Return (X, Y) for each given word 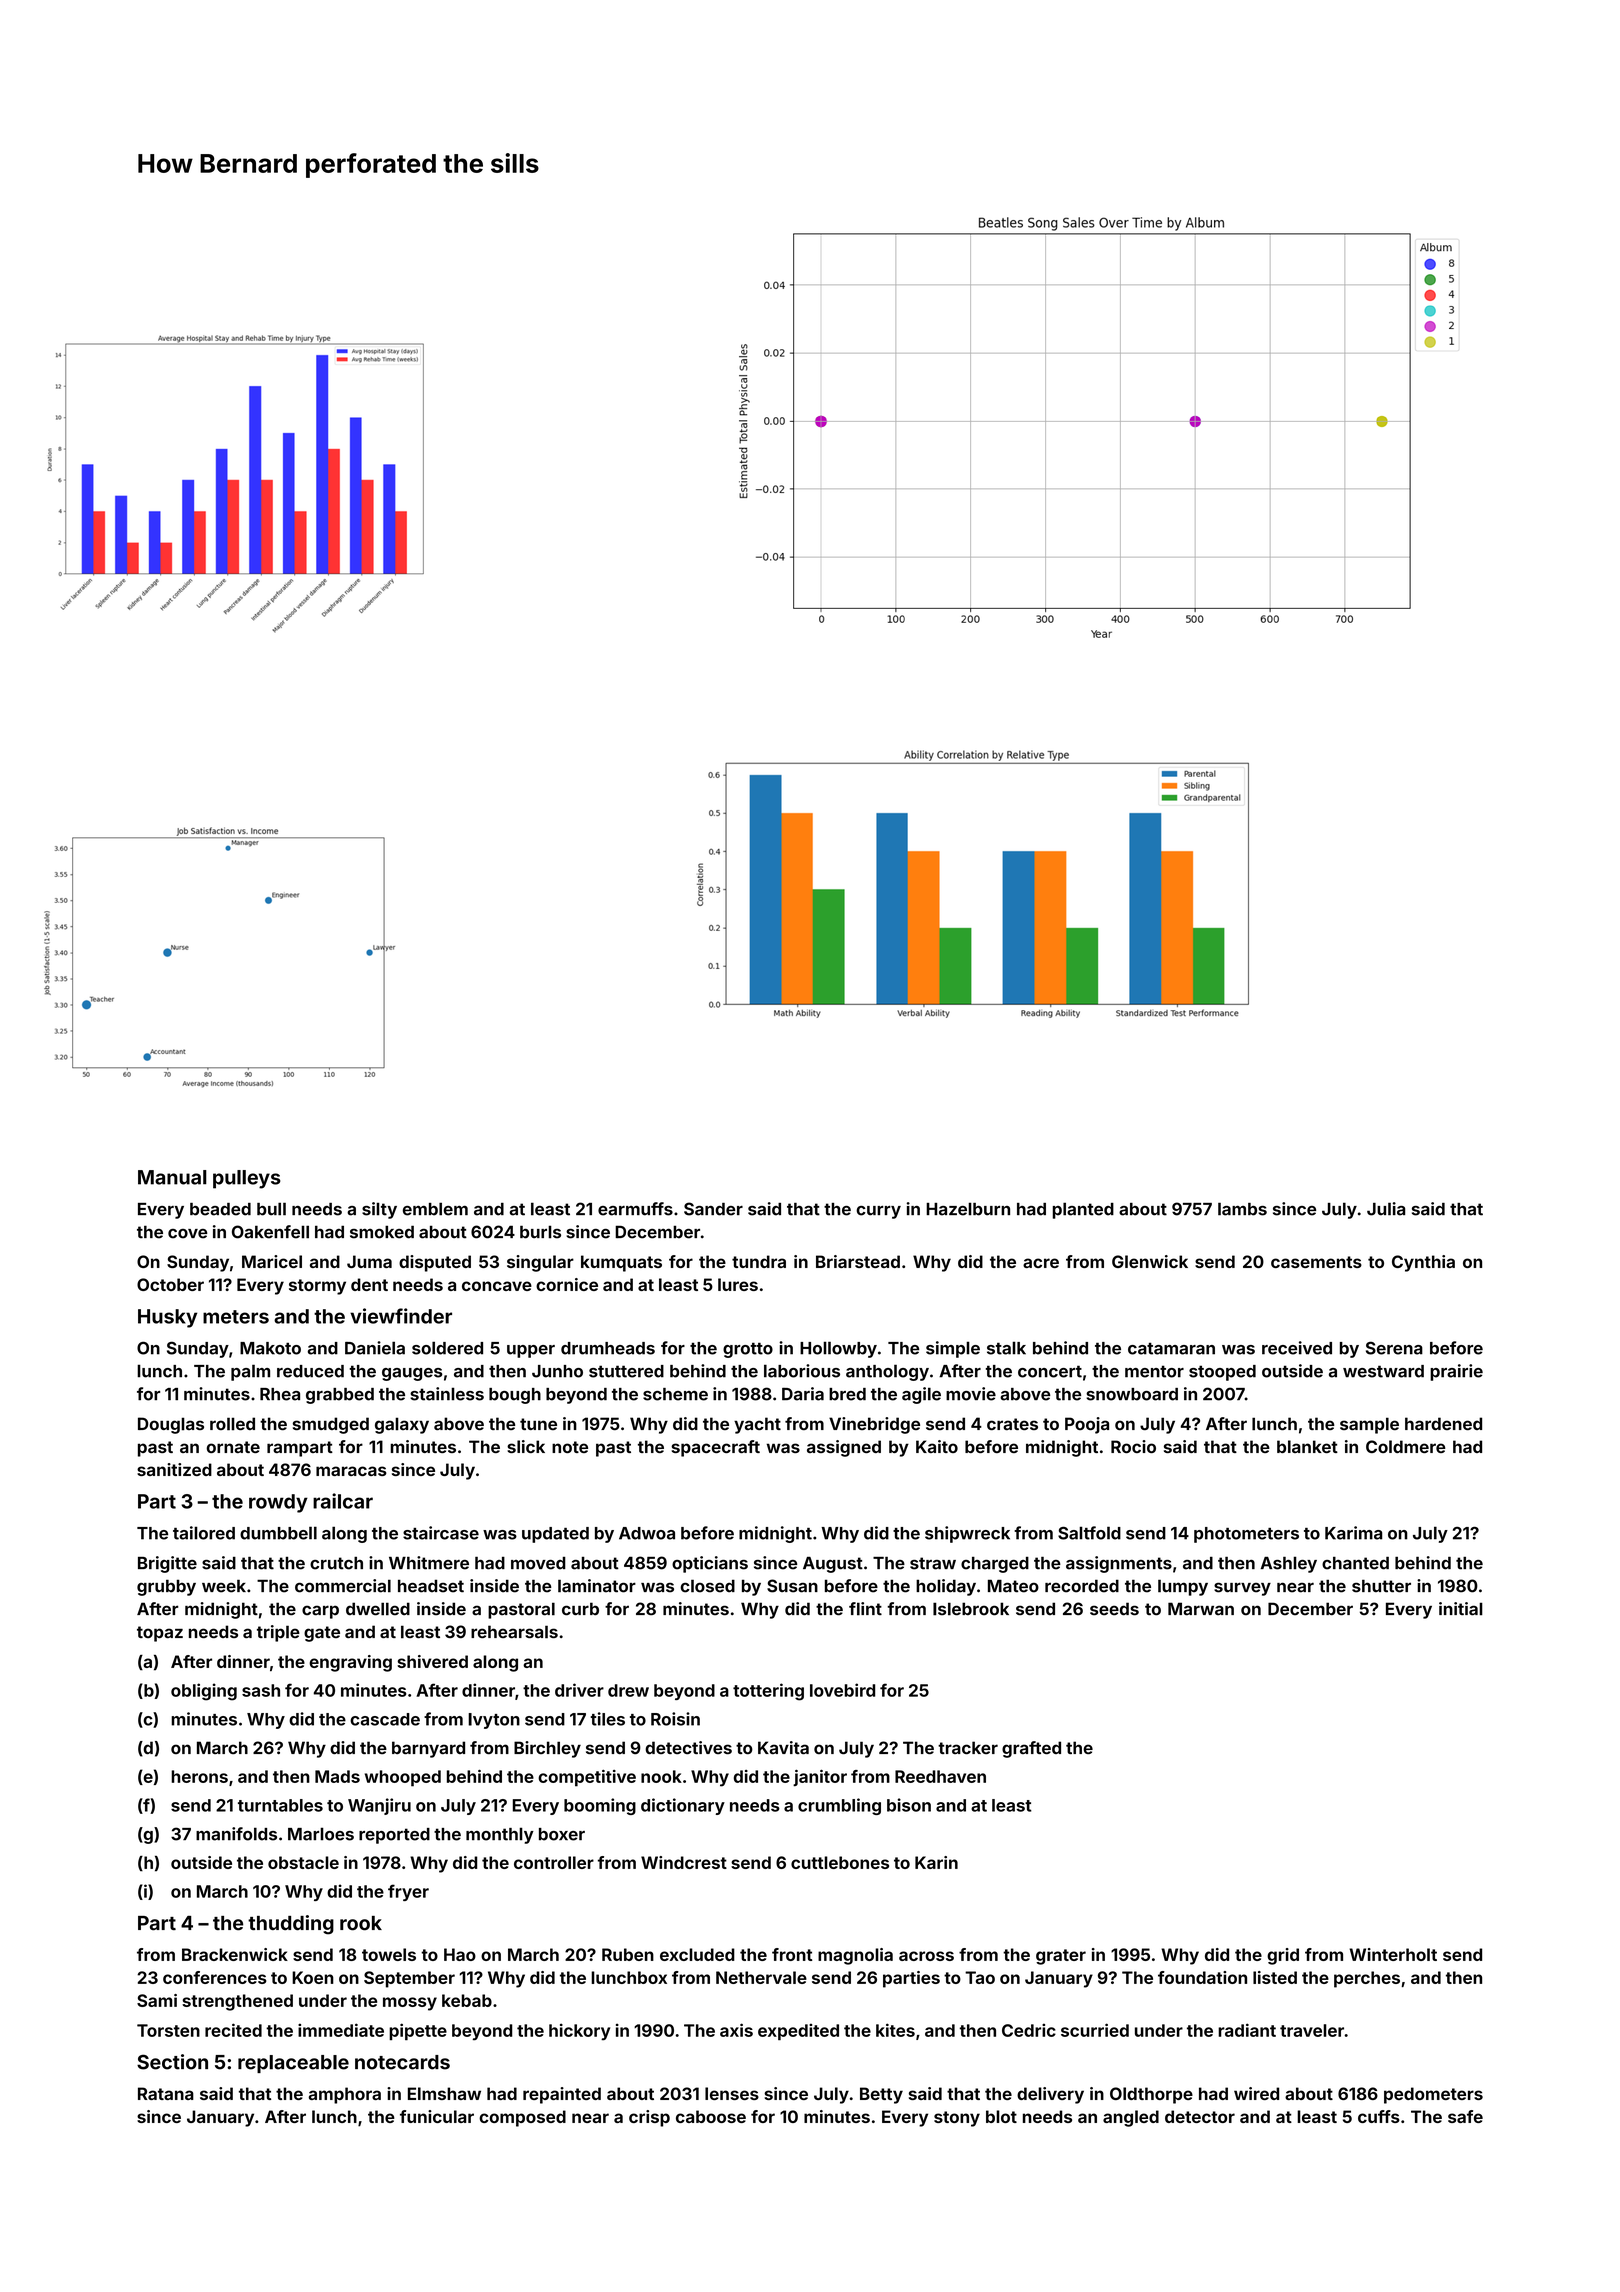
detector (1200, 2116)
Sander (713, 1209)
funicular (437, 2116)
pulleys (247, 1179)
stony (957, 2119)
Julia (1386, 1209)
